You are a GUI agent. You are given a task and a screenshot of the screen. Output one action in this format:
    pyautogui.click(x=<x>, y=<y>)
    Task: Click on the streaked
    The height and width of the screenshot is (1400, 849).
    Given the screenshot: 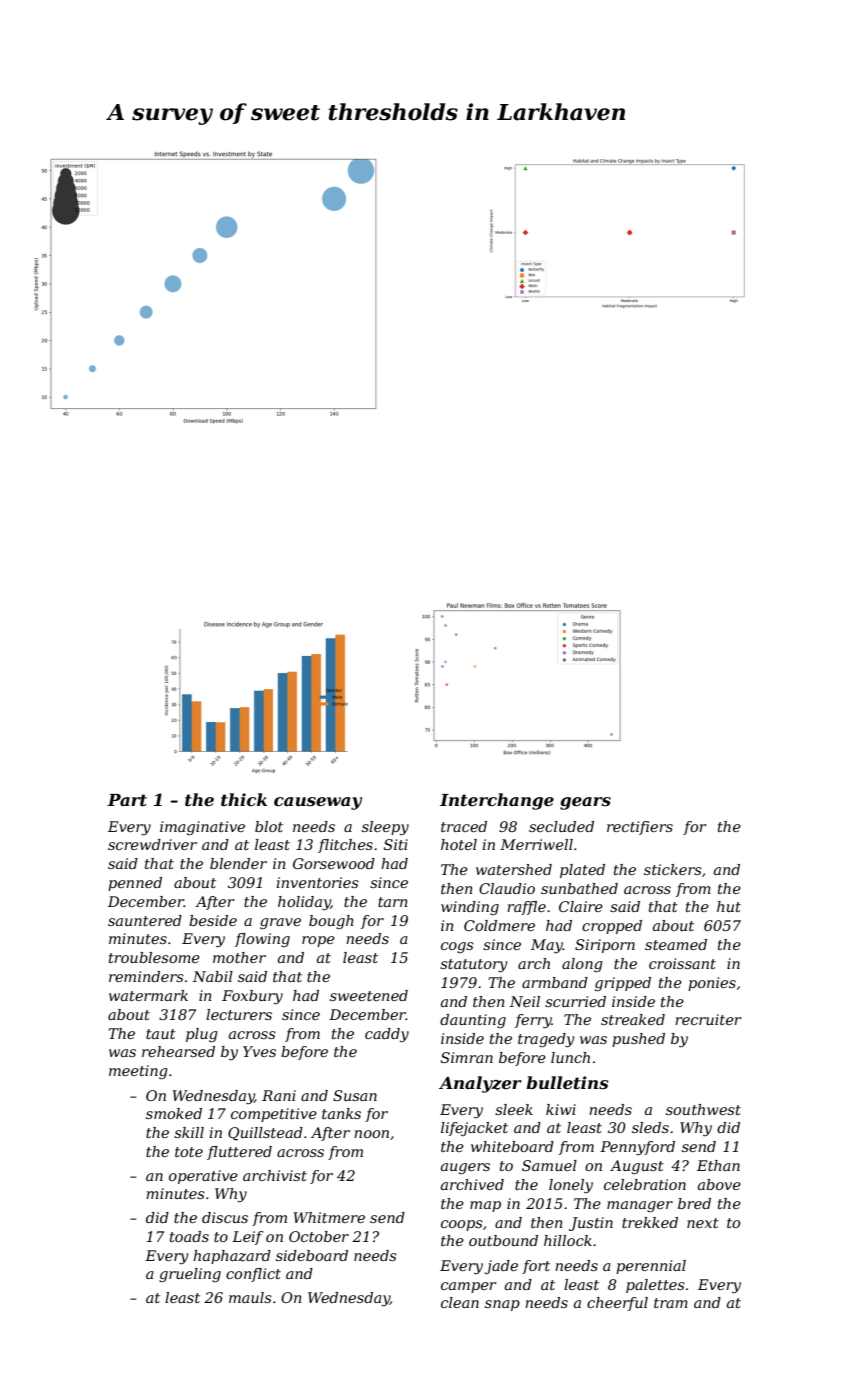 What is the action you would take?
    pyautogui.click(x=633, y=1019)
